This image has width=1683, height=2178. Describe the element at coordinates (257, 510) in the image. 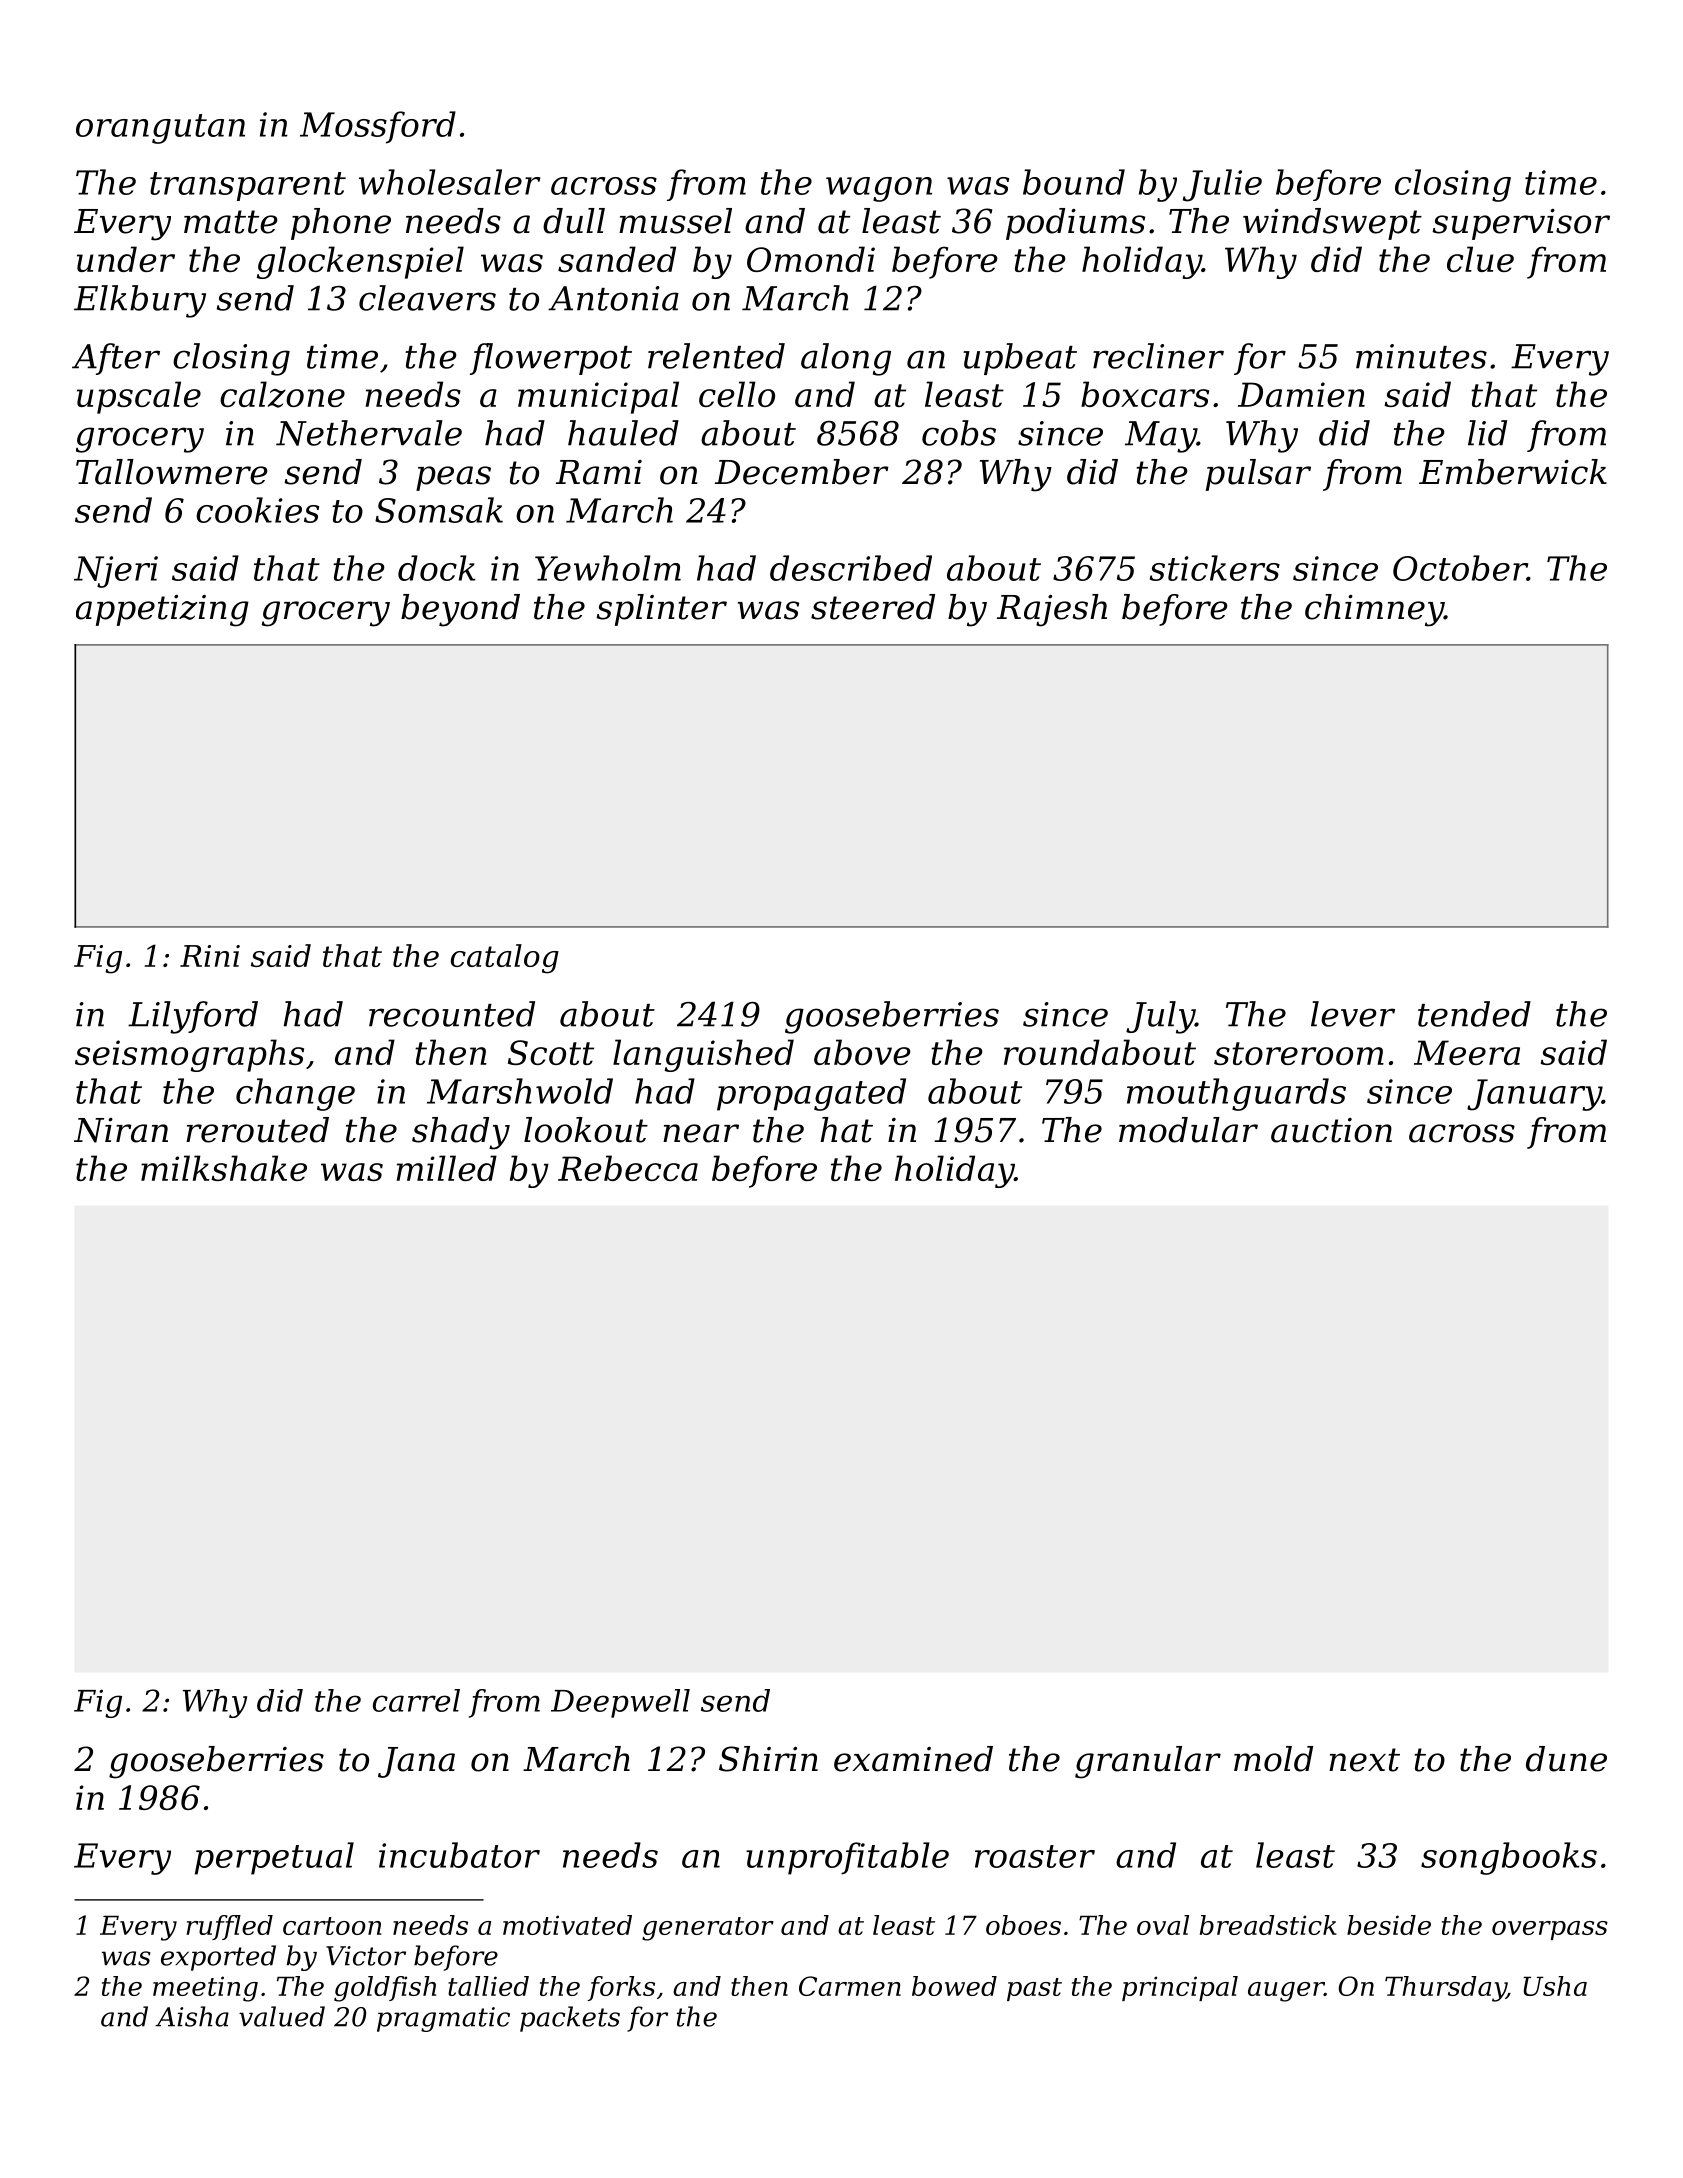

I see `cookies` at that location.
